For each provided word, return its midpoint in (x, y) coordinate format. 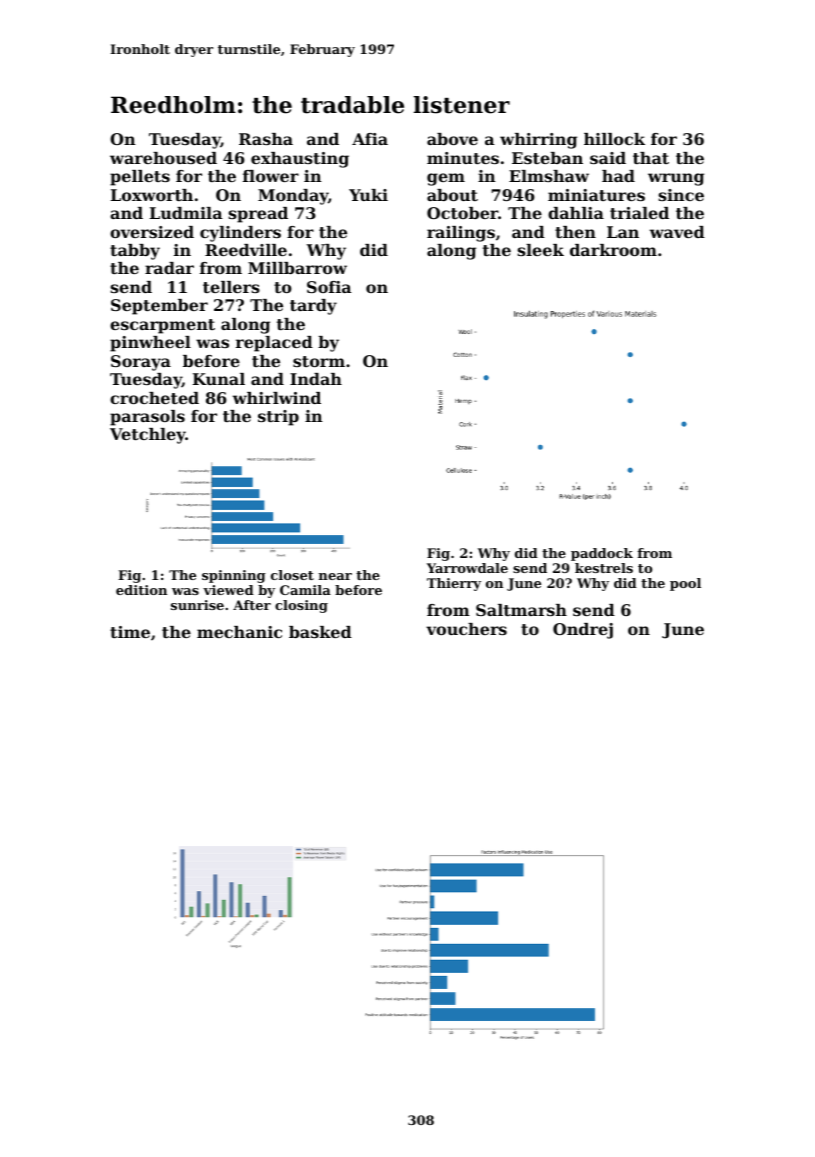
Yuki (368, 195)
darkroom (613, 250)
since (681, 195)
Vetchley (148, 436)
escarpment (162, 326)
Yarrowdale (467, 568)
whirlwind (277, 398)
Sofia (329, 287)
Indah (316, 379)
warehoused (163, 158)
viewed (228, 590)
